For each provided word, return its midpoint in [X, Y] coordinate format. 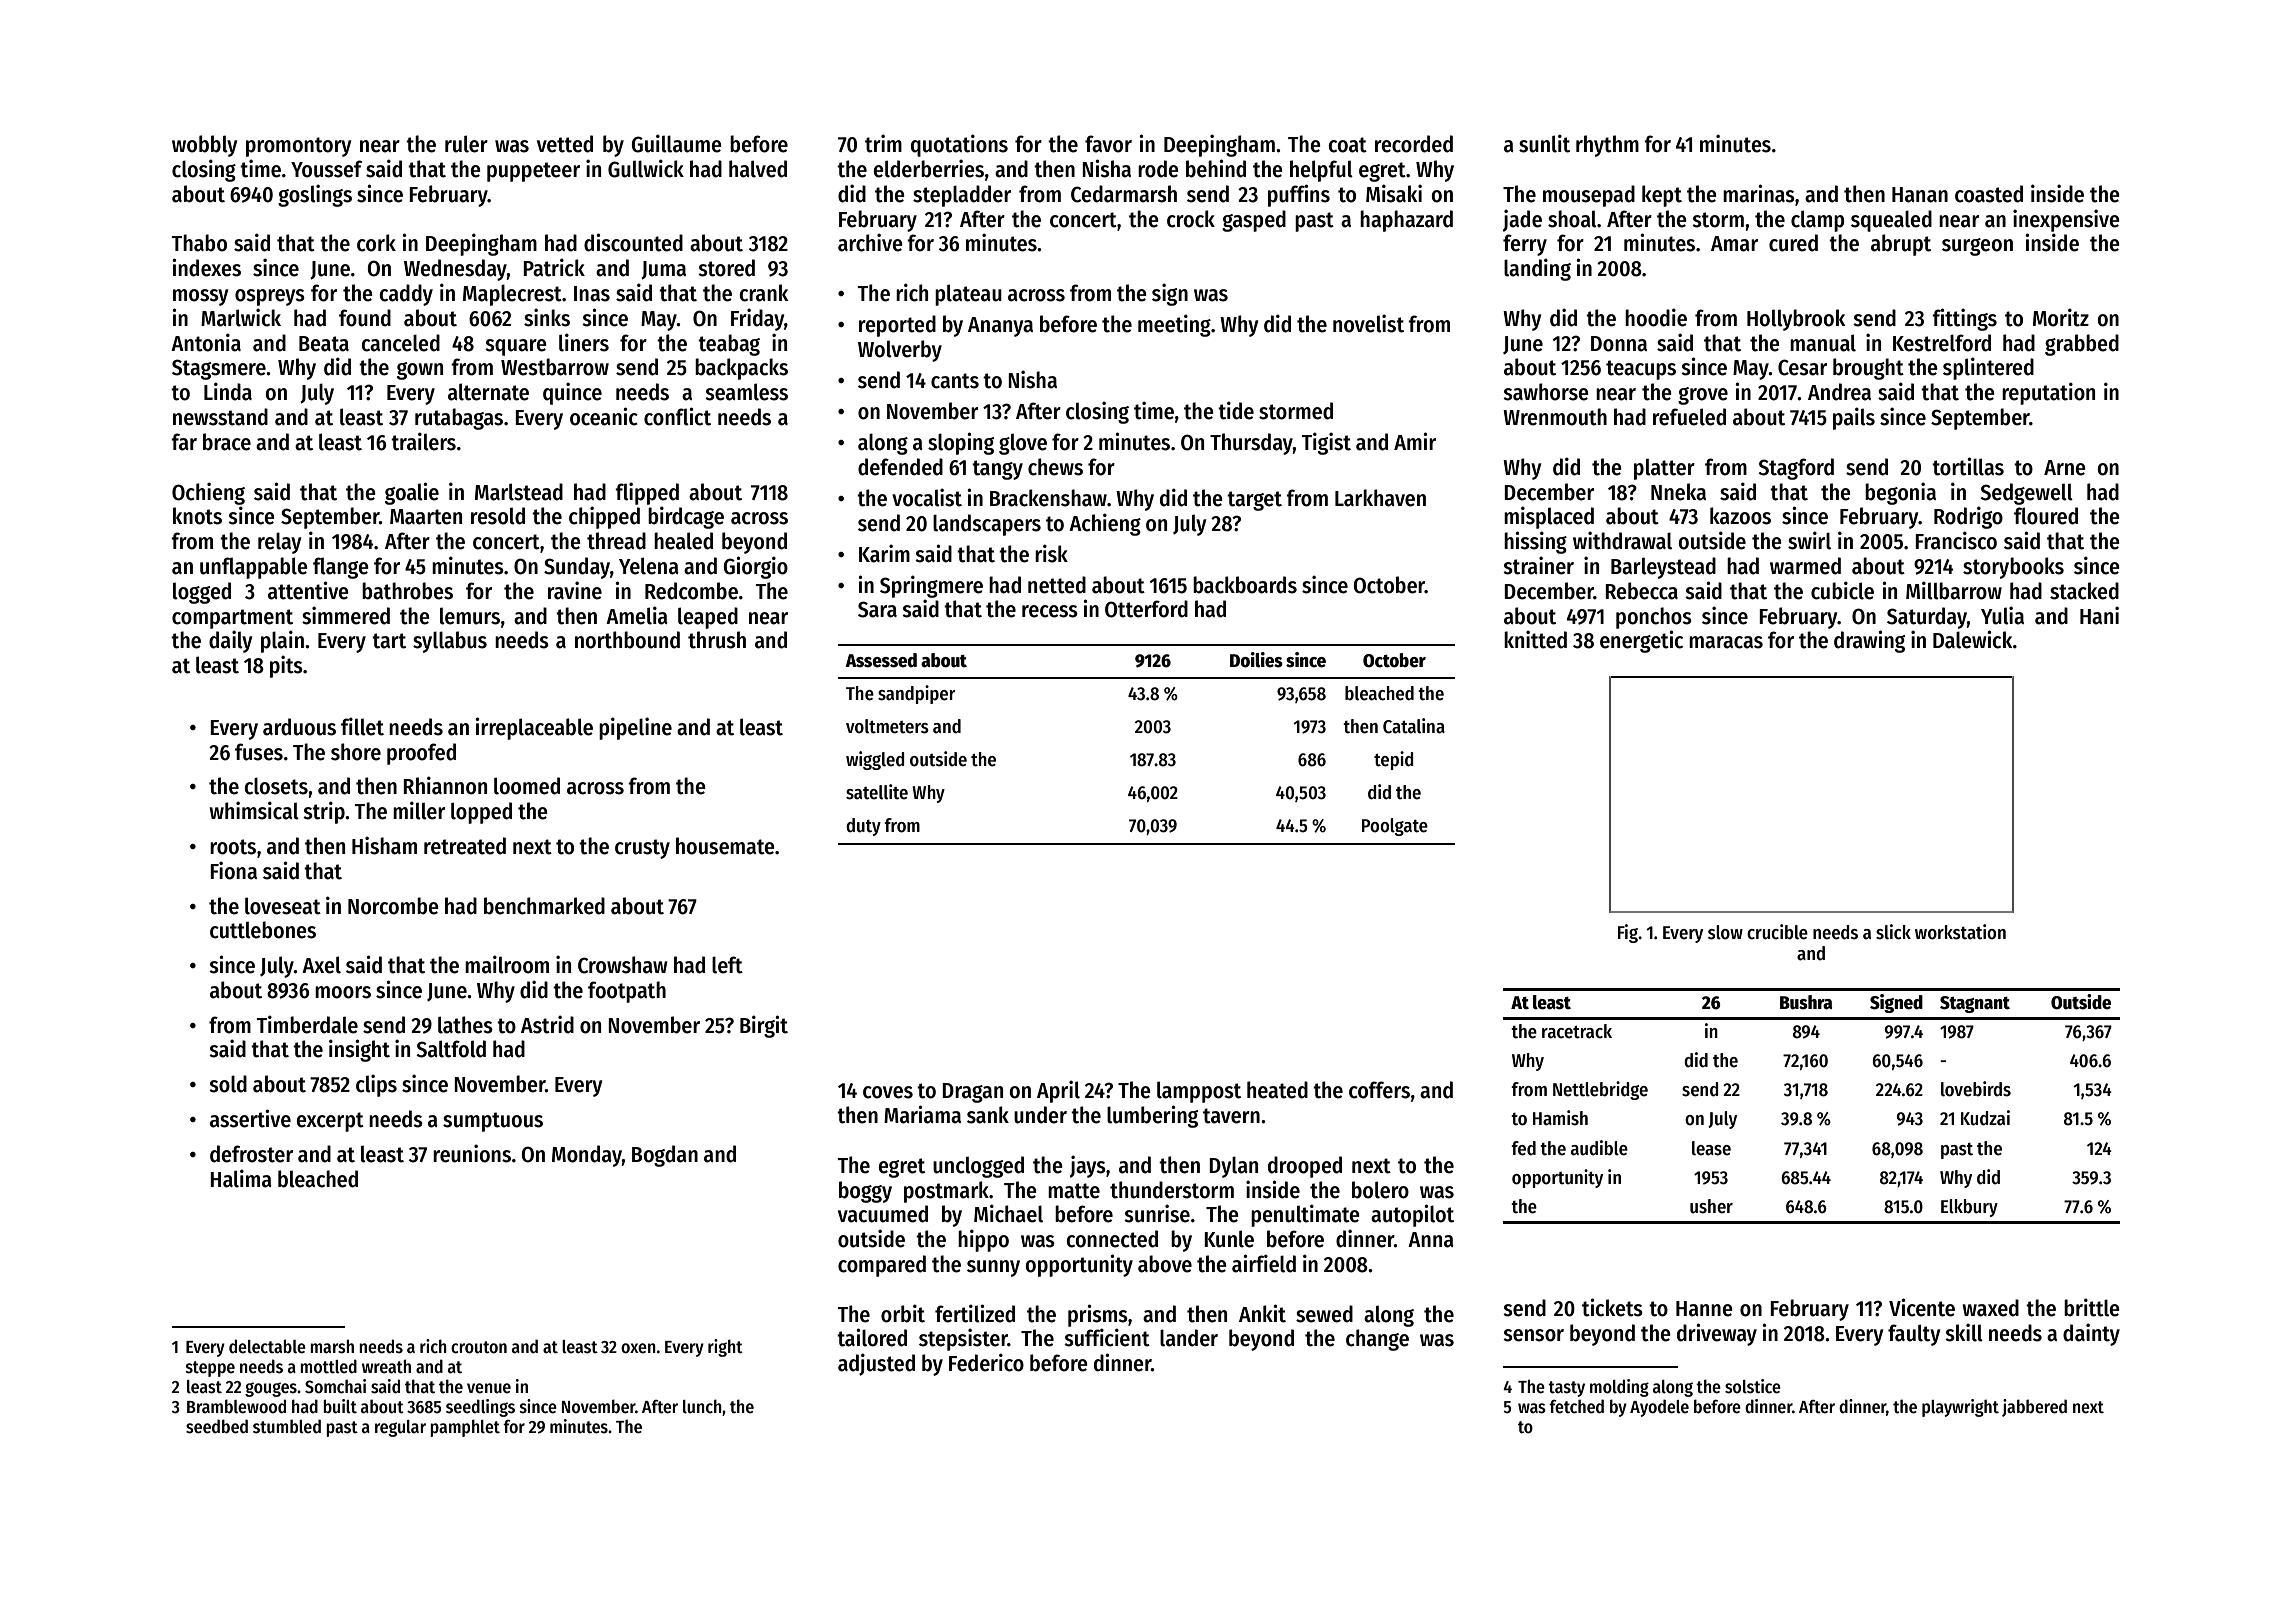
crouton [479, 1347]
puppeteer [533, 172]
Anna [1431, 1240]
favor [1108, 144]
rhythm [1607, 146]
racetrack [1577, 1031]
